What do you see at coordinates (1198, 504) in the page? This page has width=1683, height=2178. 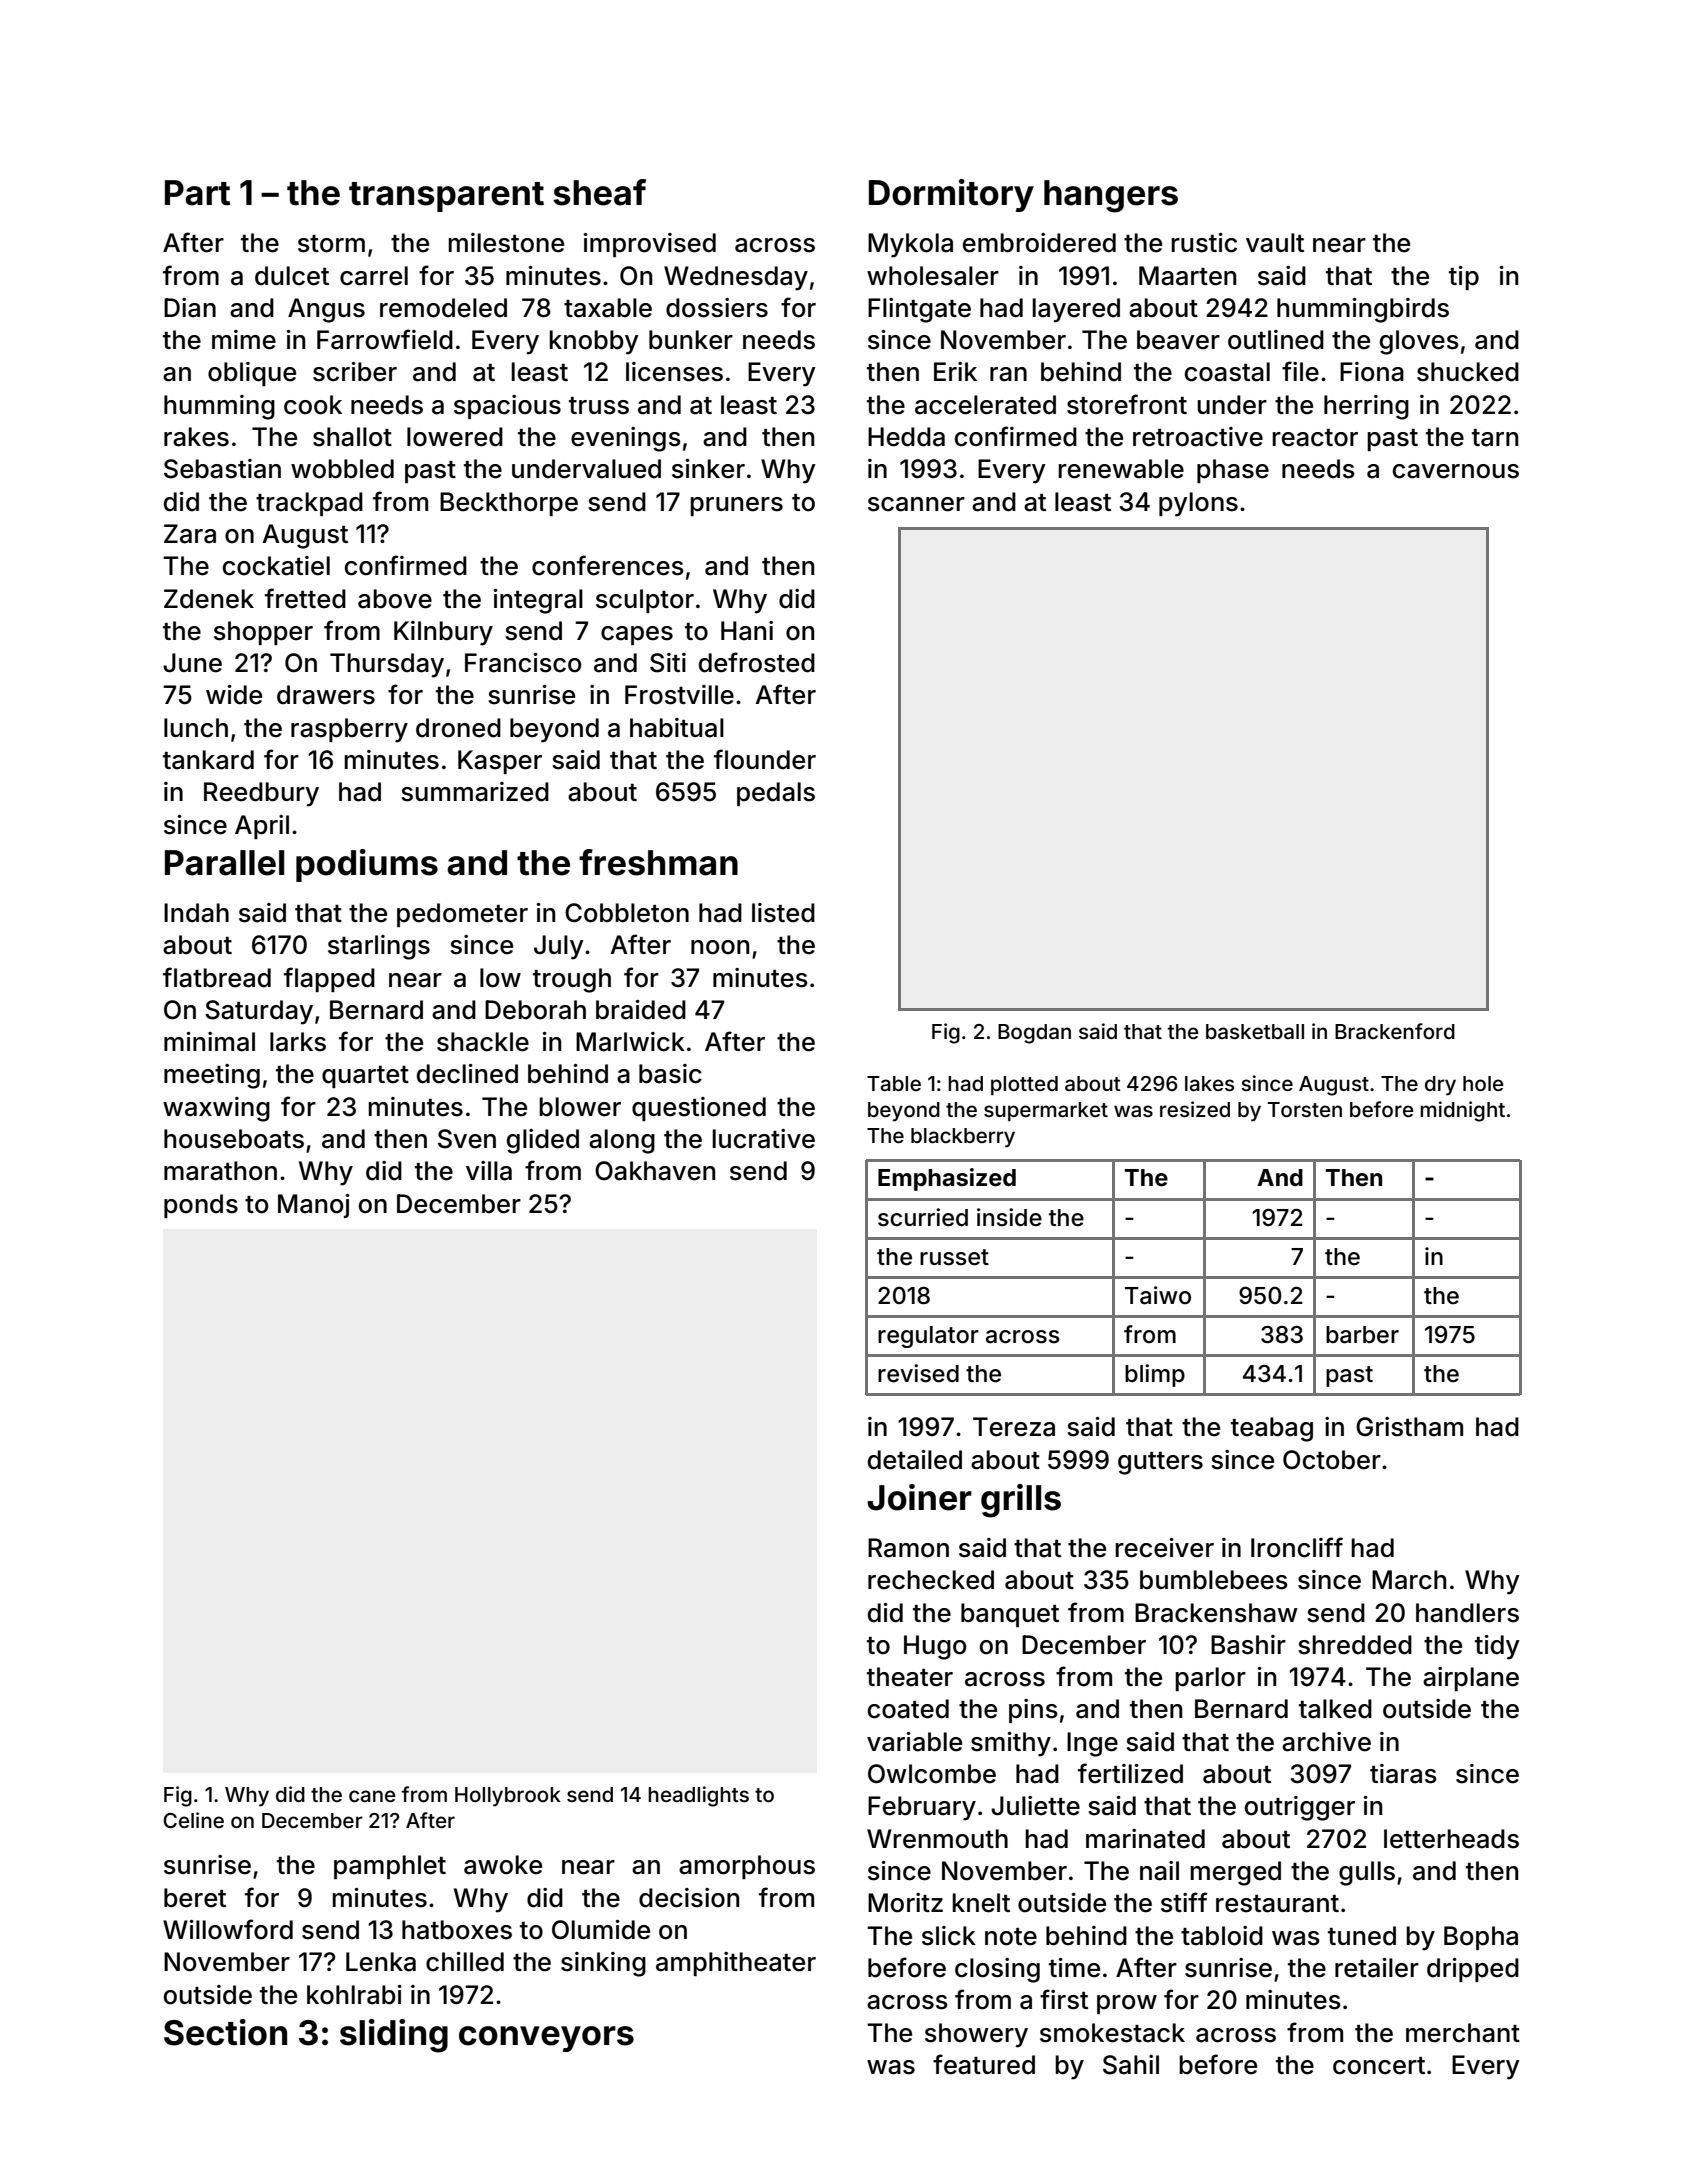 I see `pylons` at bounding box center [1198, 504].
